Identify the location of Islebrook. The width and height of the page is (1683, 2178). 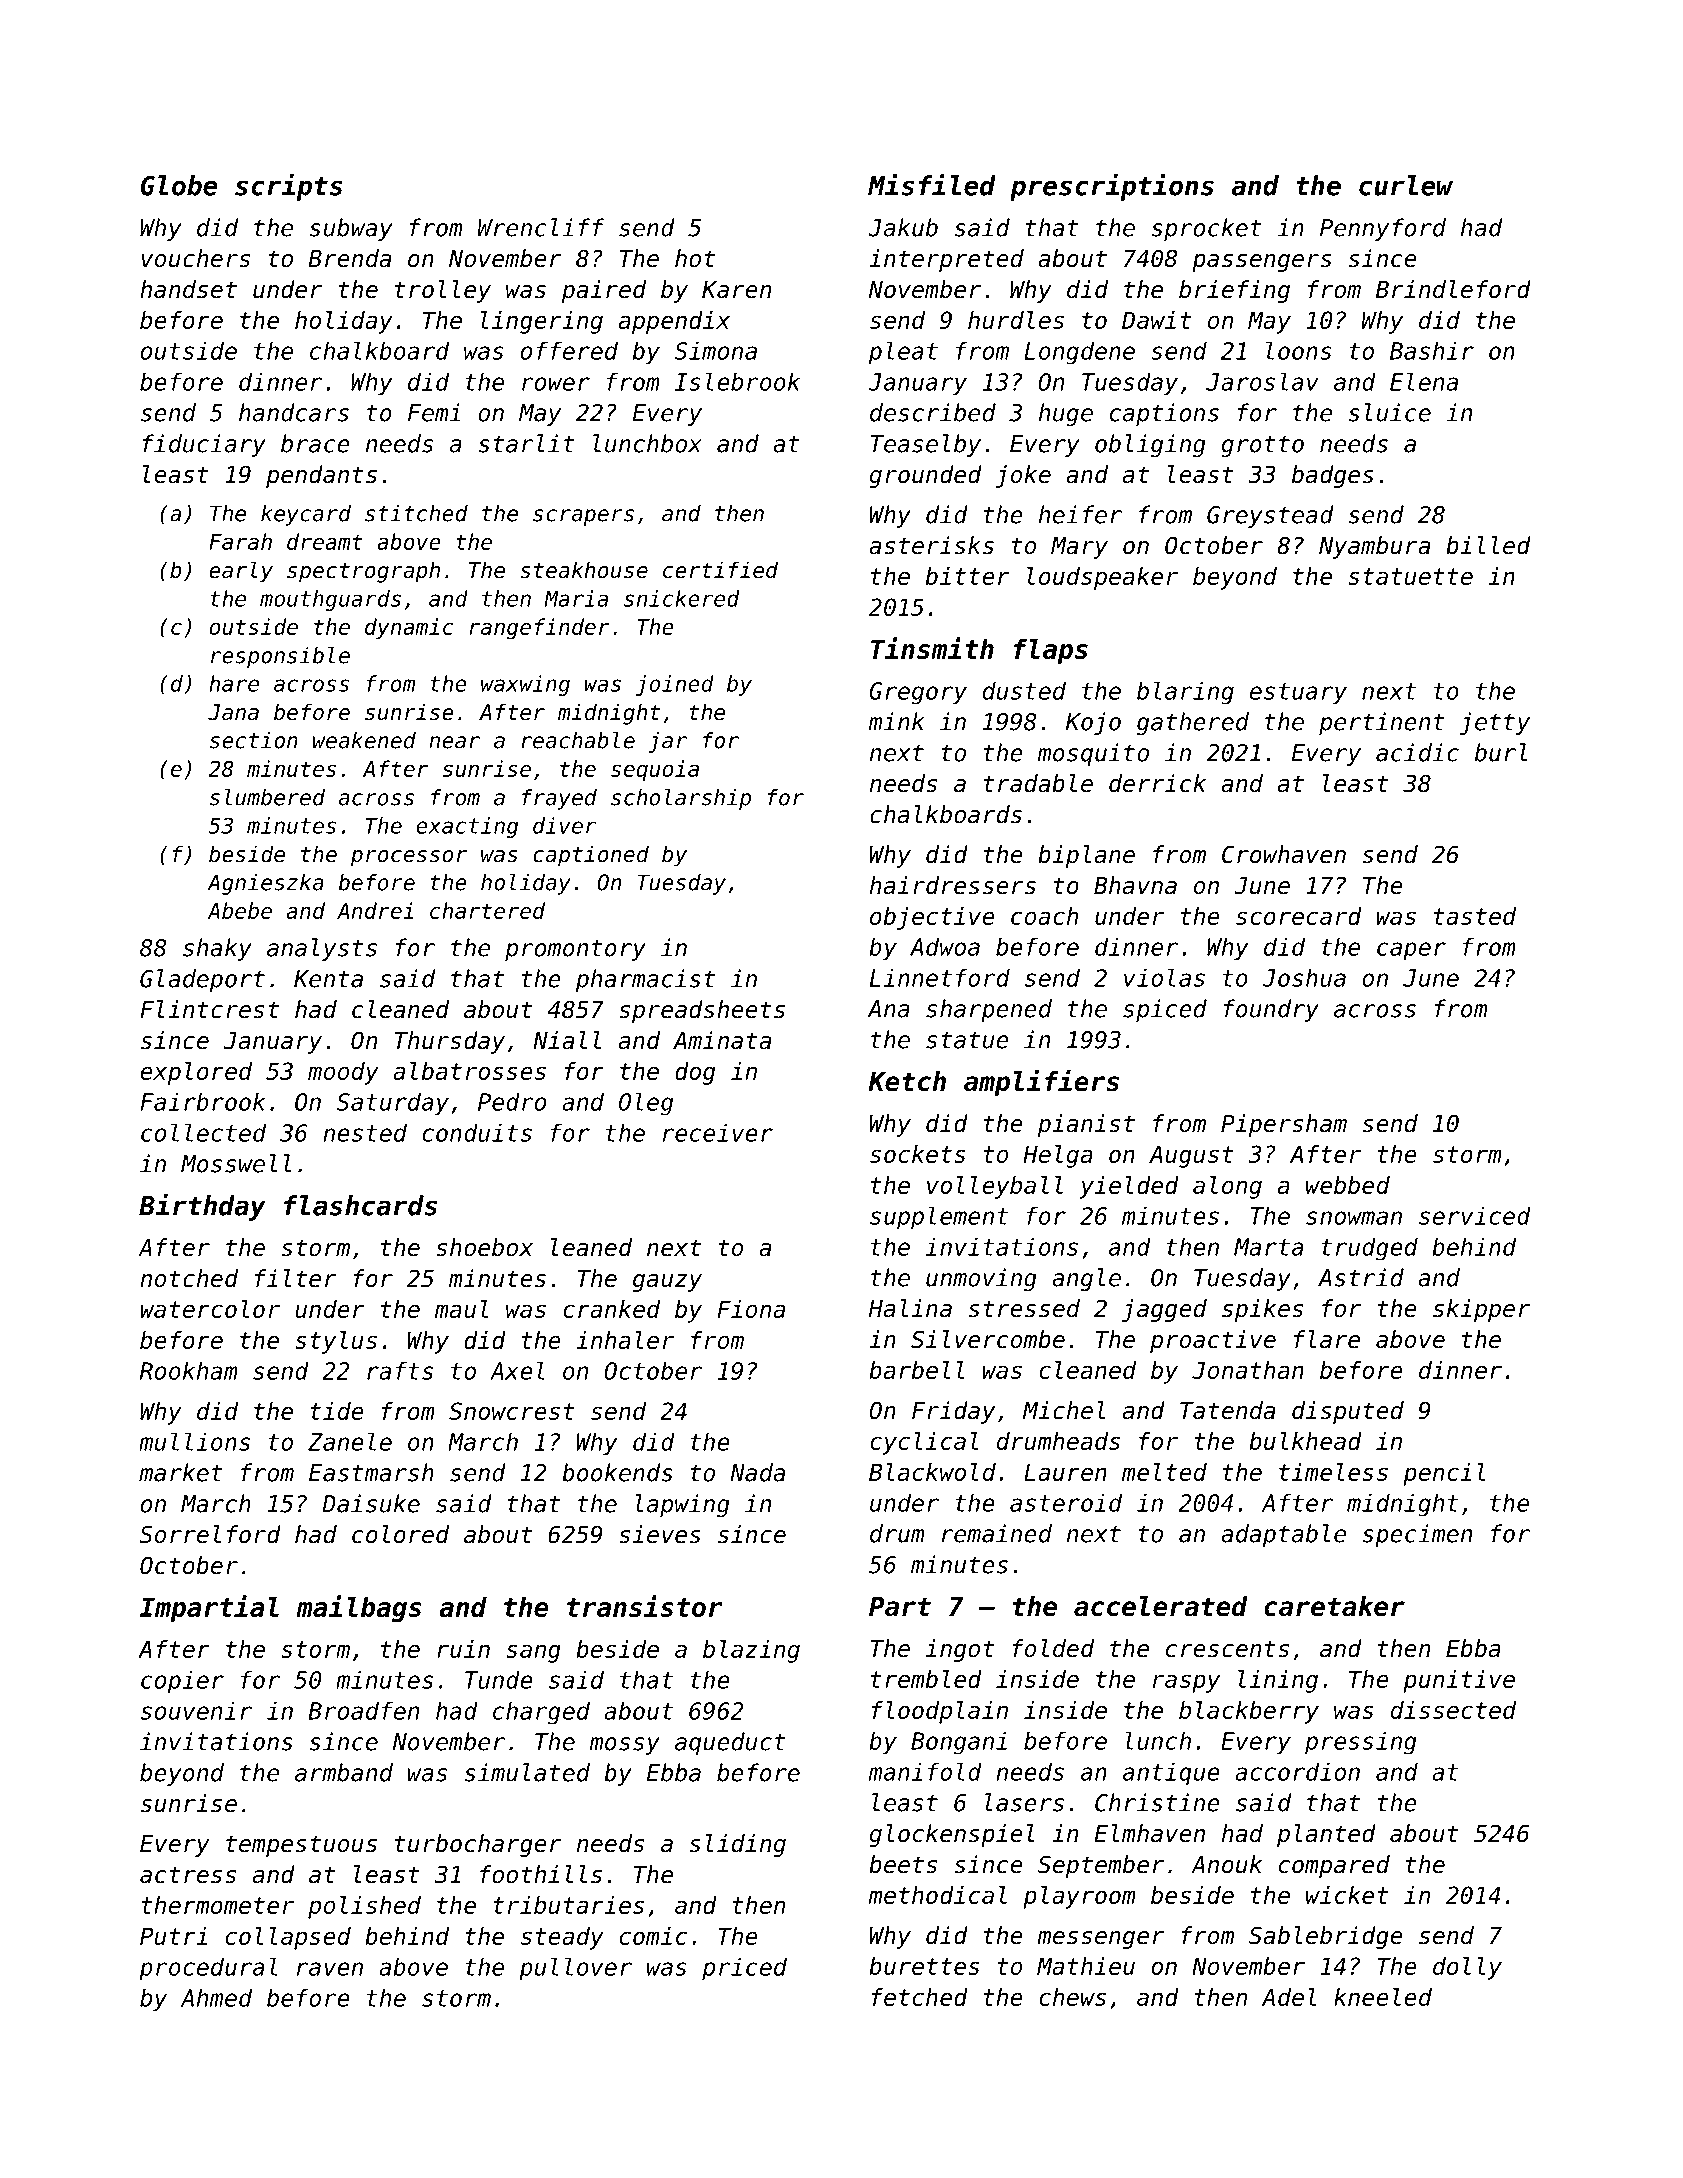
(737, 381).
